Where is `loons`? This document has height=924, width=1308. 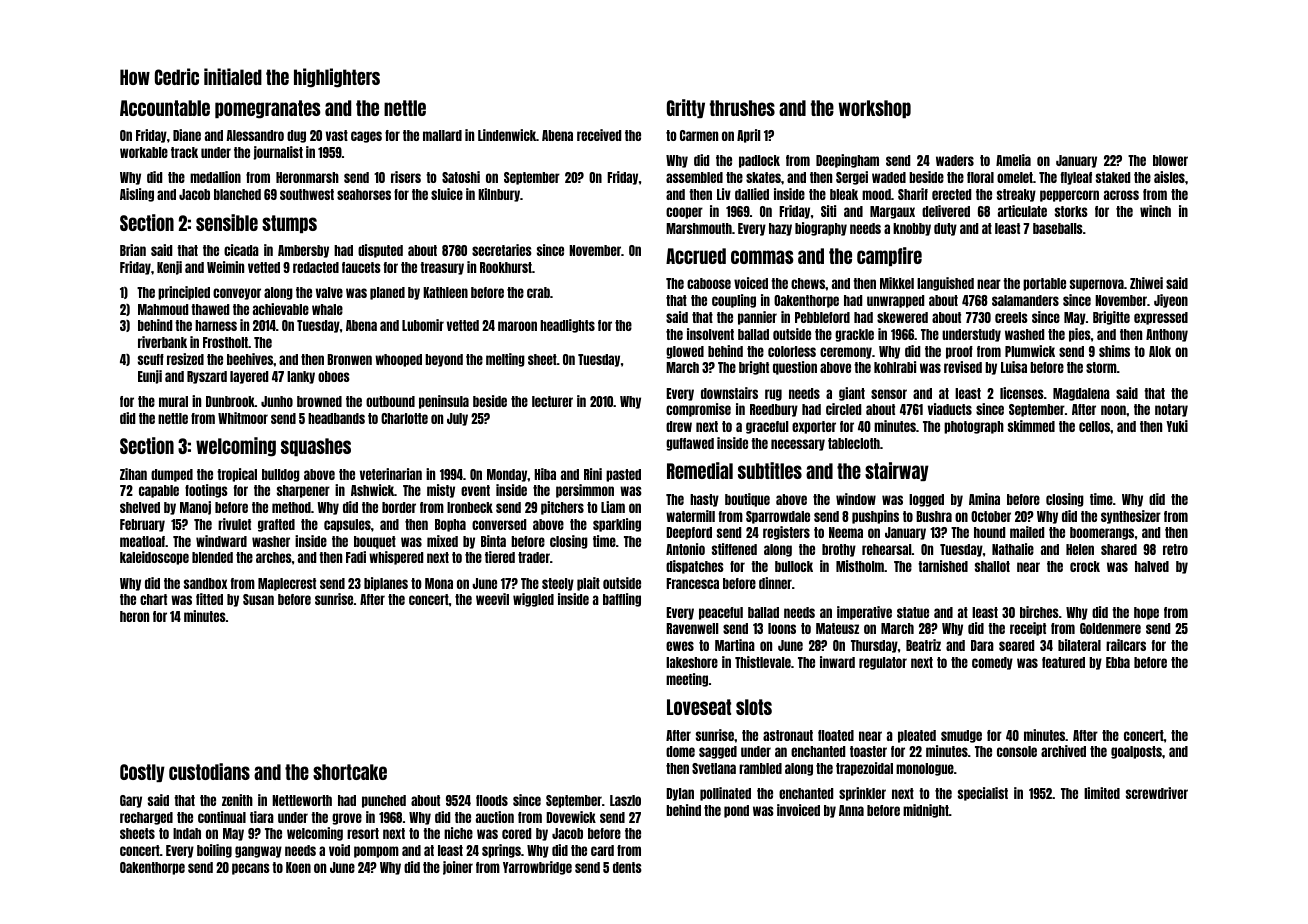 loons is located at coordinates (782, 628).
